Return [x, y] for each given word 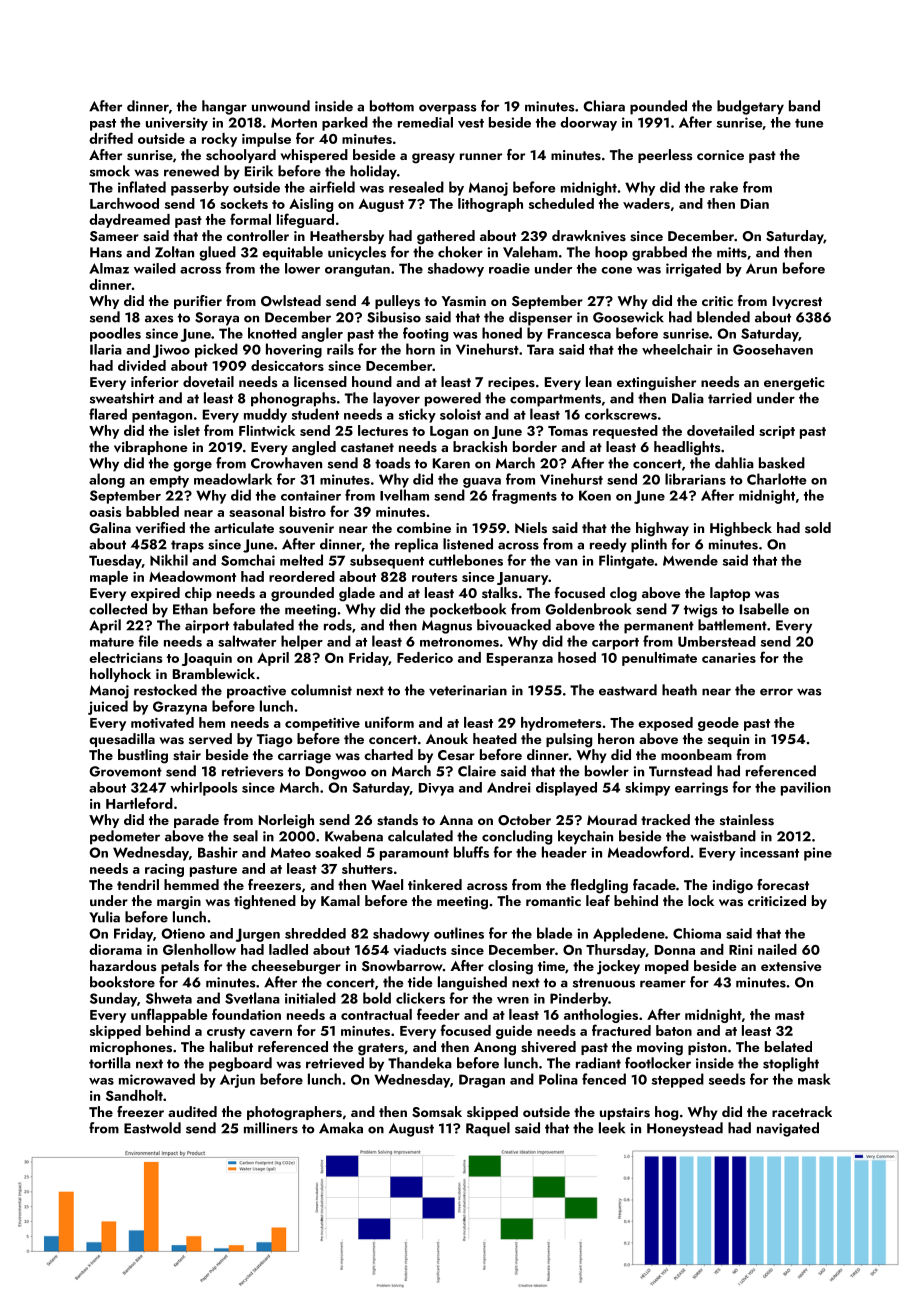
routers [434, 577]
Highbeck [741, 529]
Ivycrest [797, 302]
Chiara [604, 106]
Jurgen [258, 935]
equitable [292, 253]
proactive [256, 692]
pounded [658, 107]
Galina [110, 528]
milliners [271, 1128]
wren [513, 1000]
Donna [675, 950]
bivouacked [514, 625]
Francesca [579, 333]
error [776, 692]
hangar [224, 107]
